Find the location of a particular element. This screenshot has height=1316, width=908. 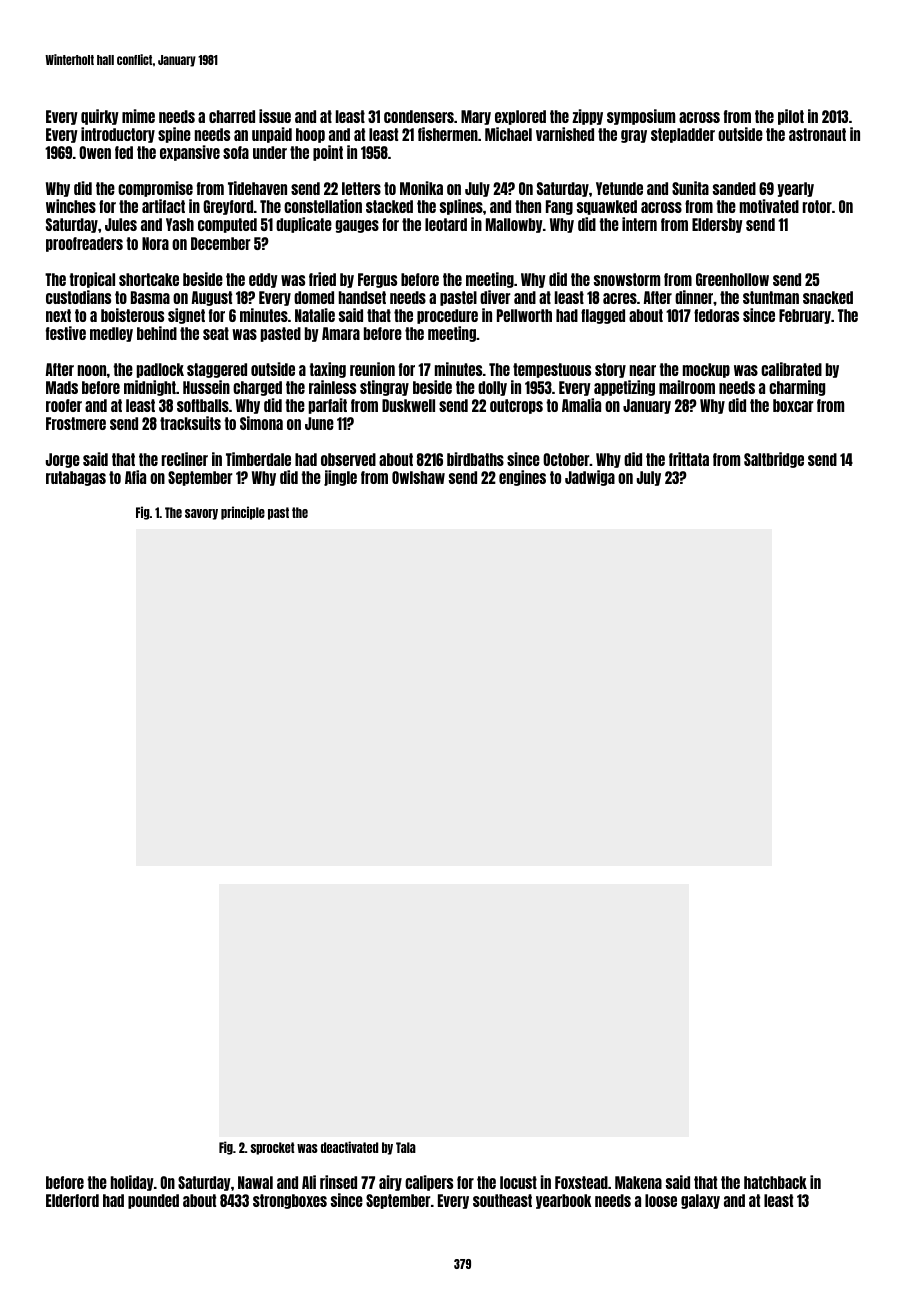

mailroom is located at coordinates (687, 387).
